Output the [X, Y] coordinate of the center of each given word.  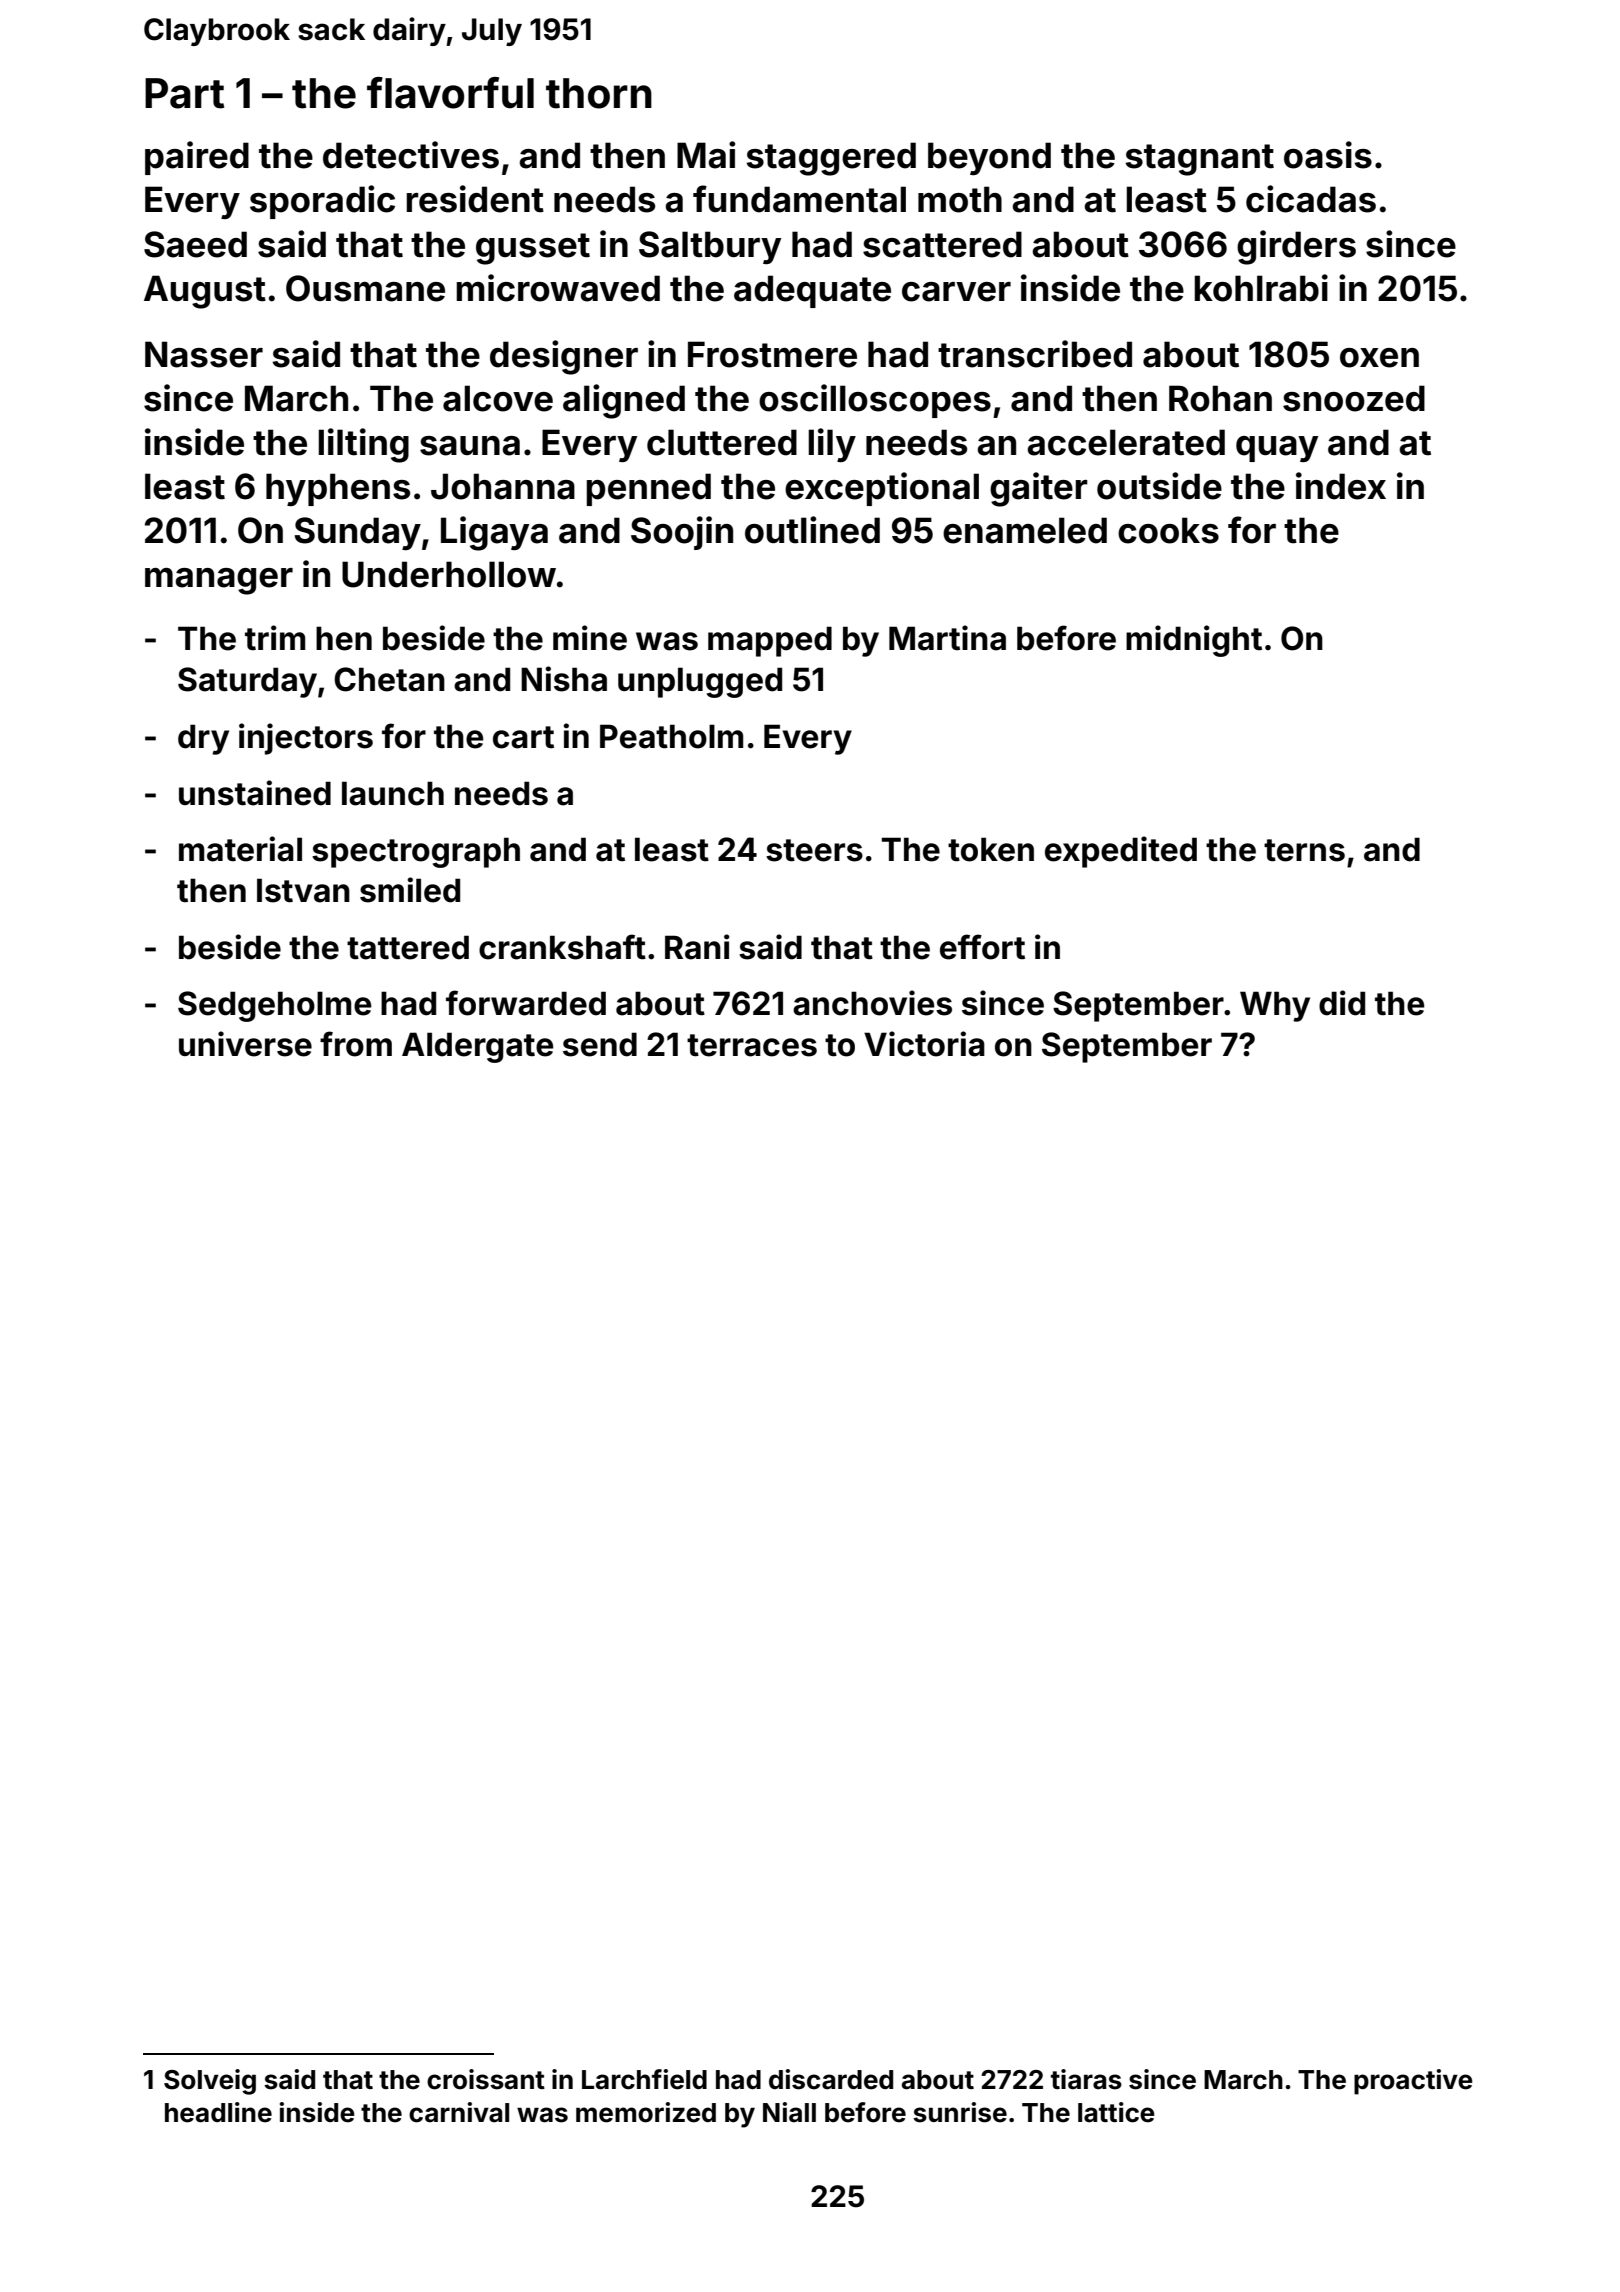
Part [184, 93]
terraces [752, 1045]
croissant [486, 2079]
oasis [1328, 155]
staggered [831, 159]
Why [1275, 1006]
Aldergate [477, 1047]
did [1342, 1003]
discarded [831, 2079]
